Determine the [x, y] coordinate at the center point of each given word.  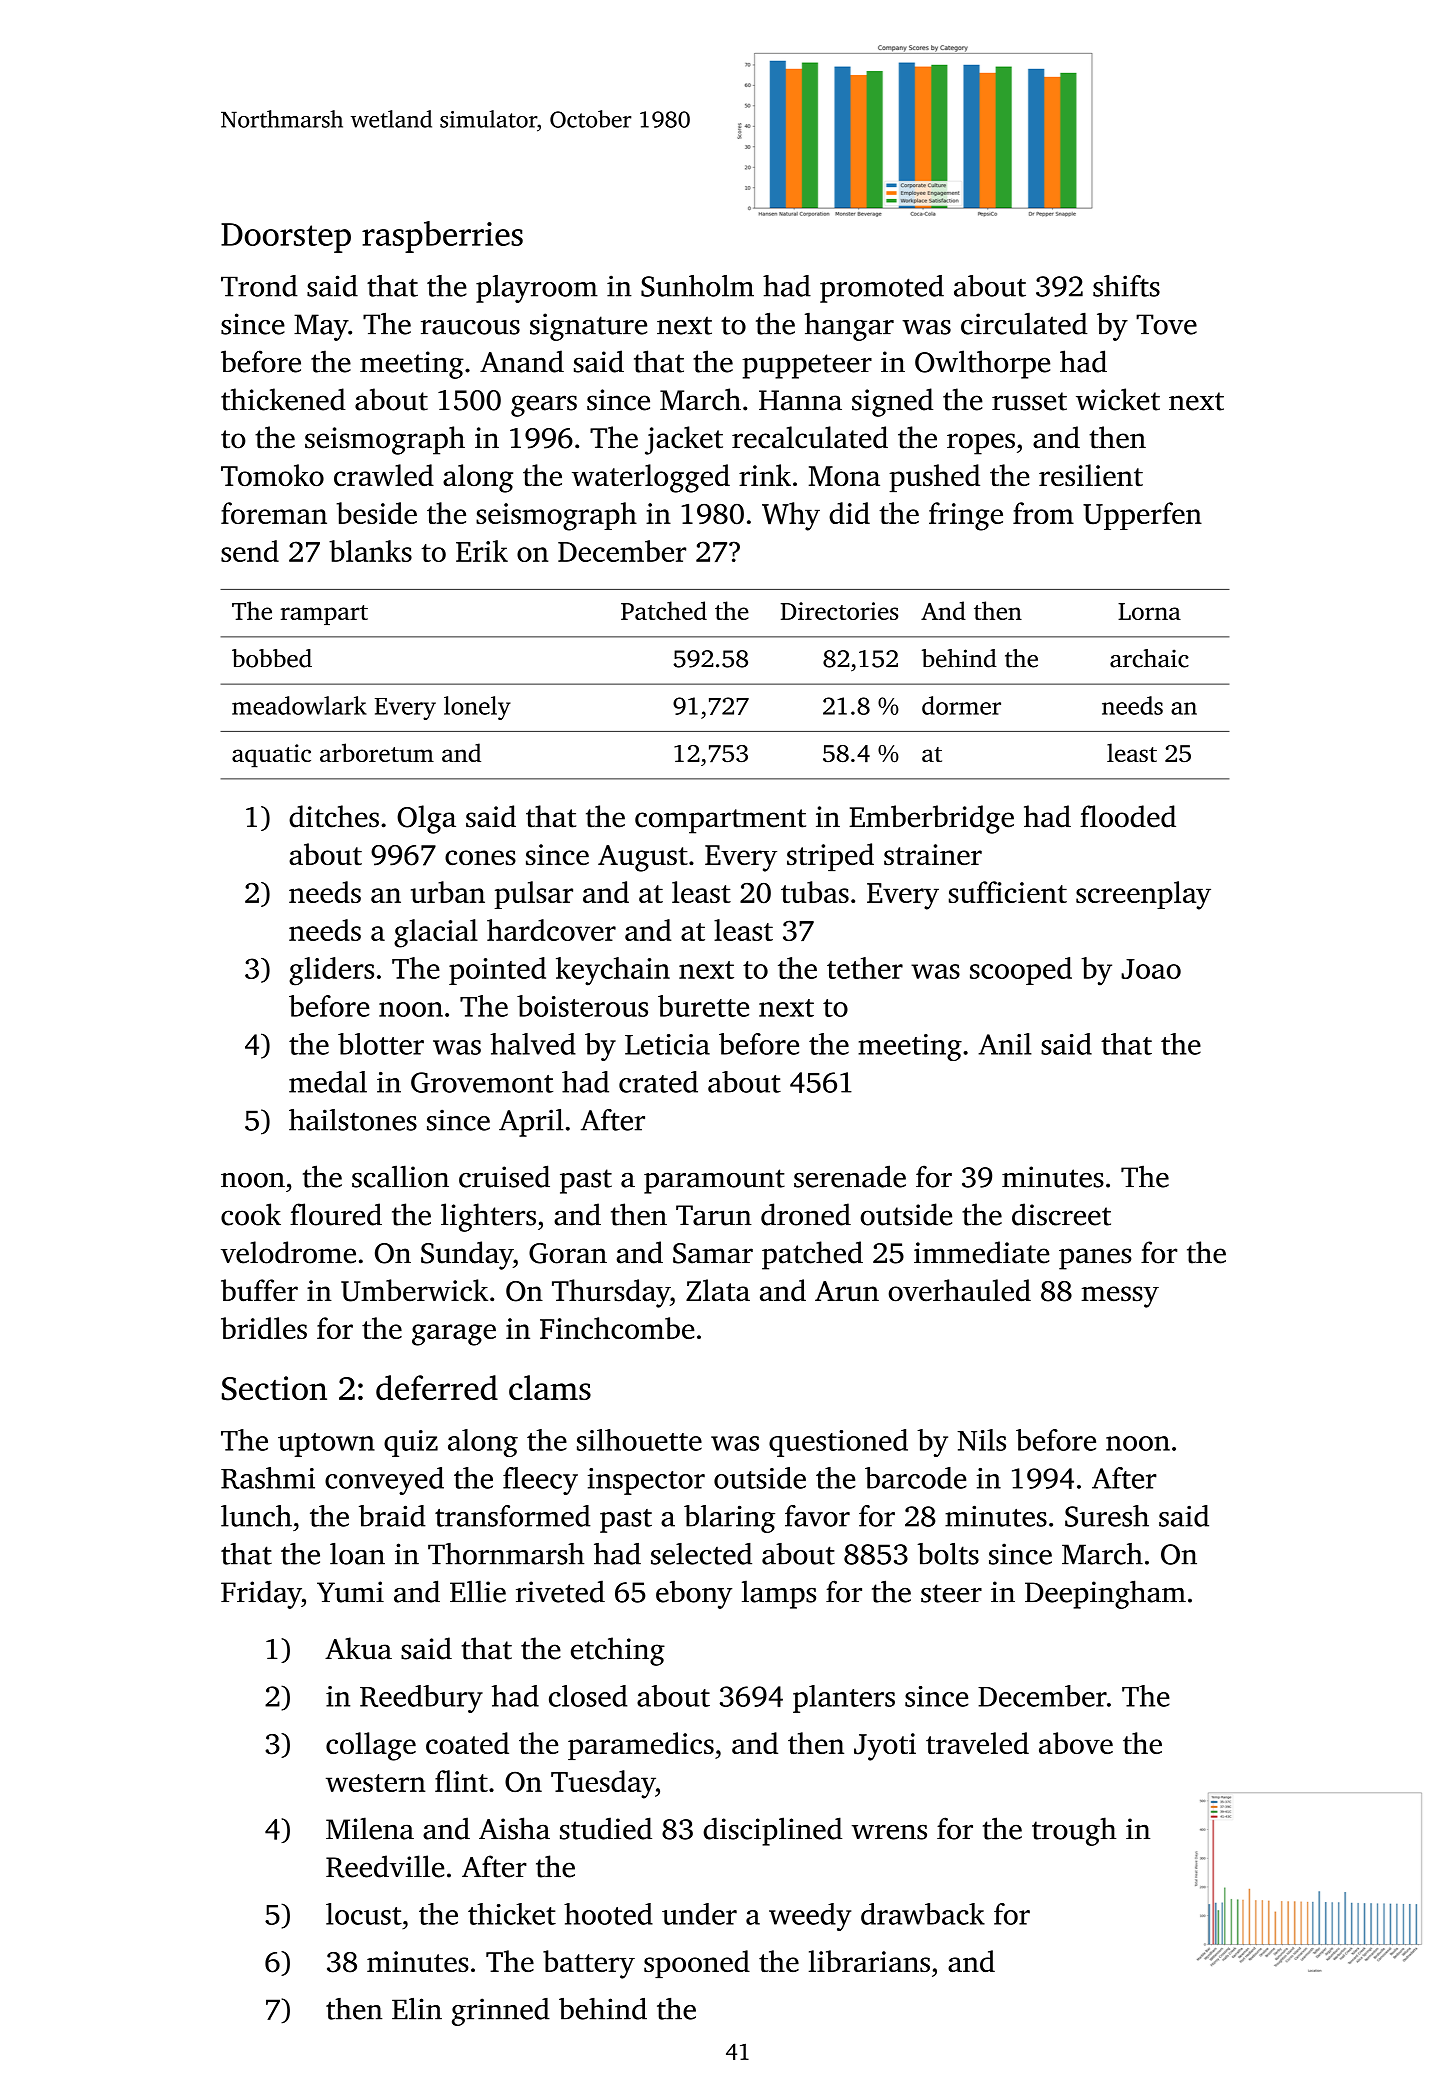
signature [588, 327]
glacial [436, 933]
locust [364, 1914]
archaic [1149, 658]
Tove [1166, 324]
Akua [358, 1648]
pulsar [534, 895]
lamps [779, 1594]
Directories [839, 611]
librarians [869, 1961]
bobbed [272, 658]
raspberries [442, 237]
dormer [961, 705]
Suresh [1107, 1516]
